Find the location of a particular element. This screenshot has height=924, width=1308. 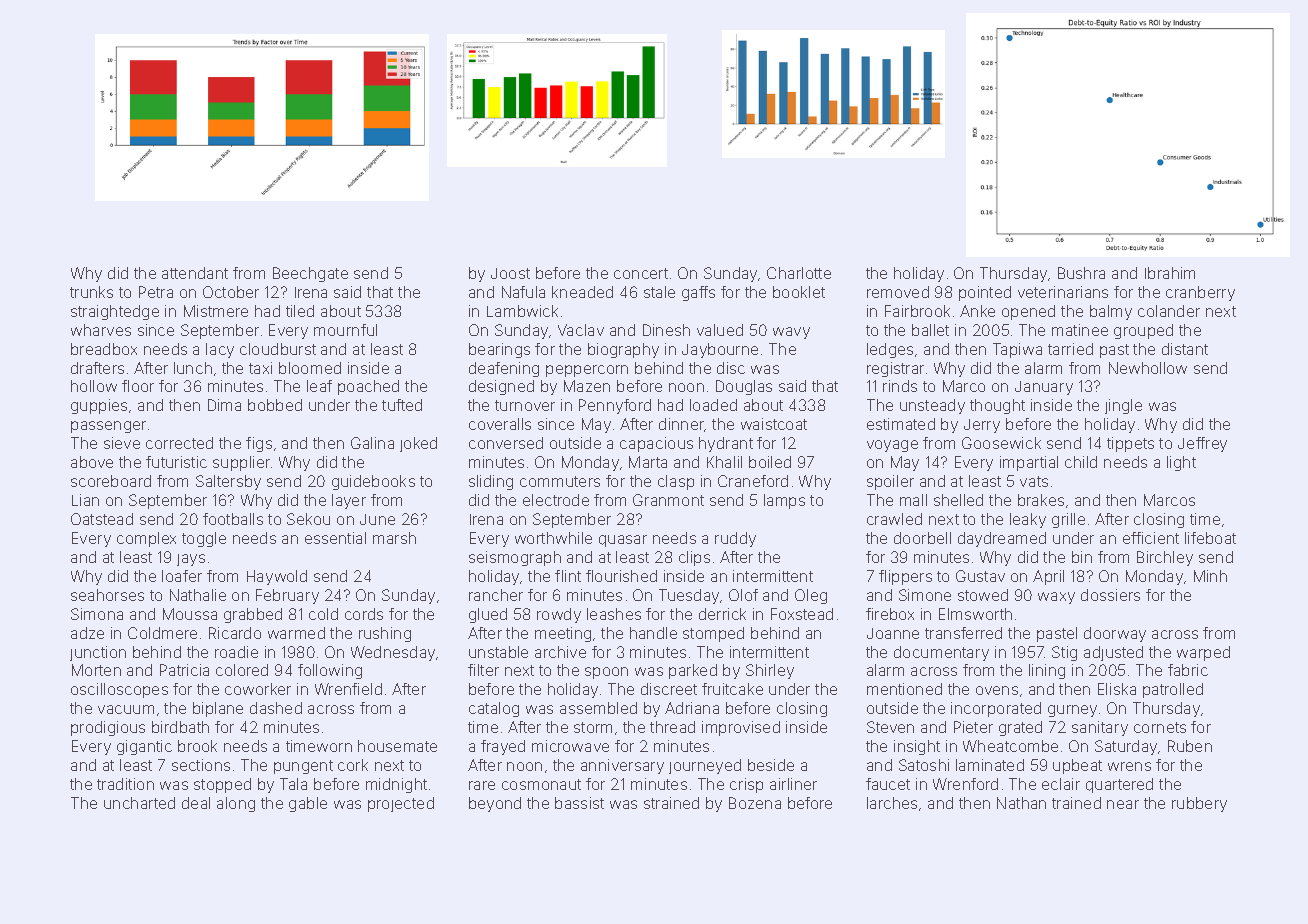

flint is located at coordinates (568, 576).
